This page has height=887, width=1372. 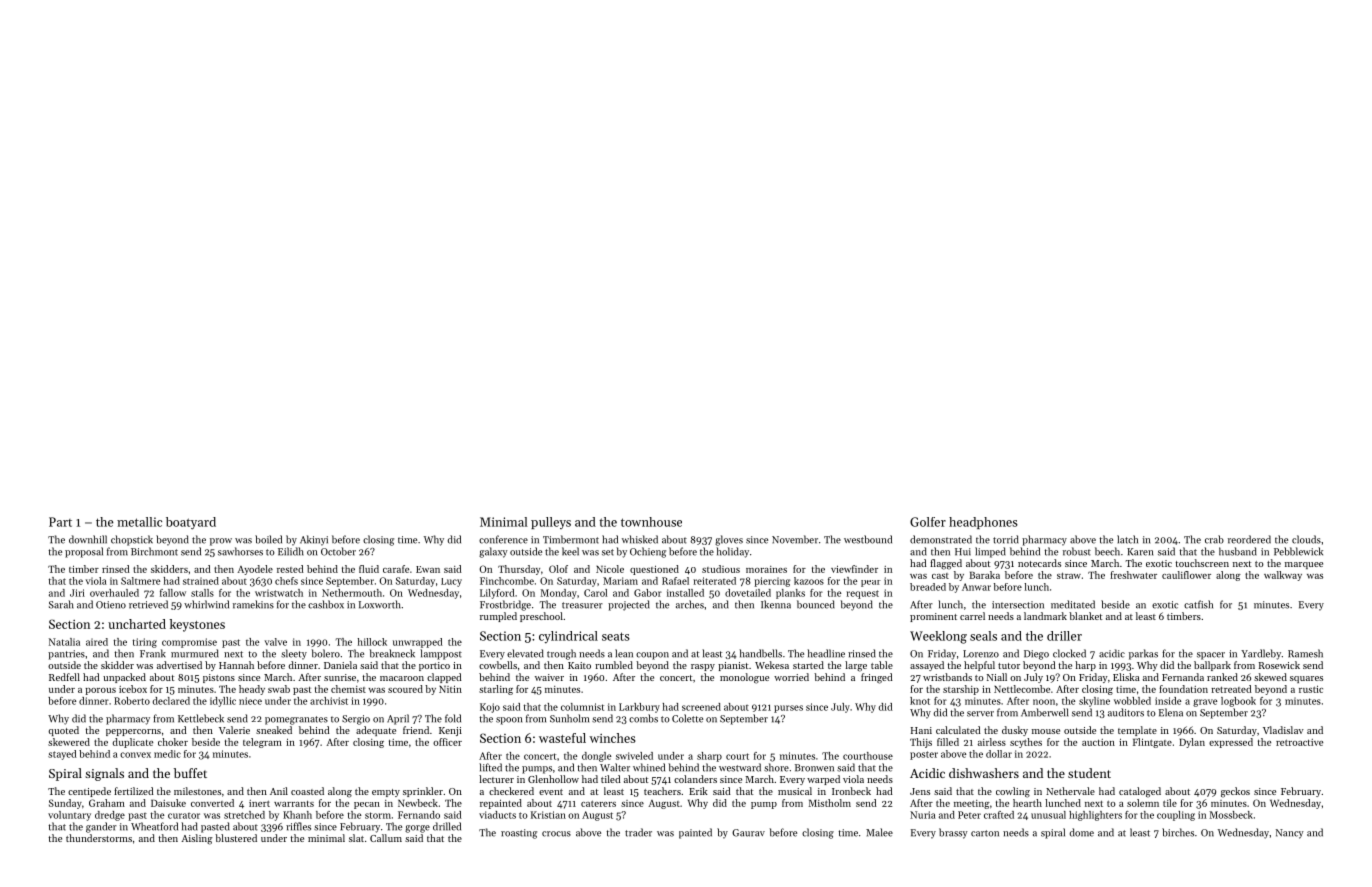 What do you see at coordinates (1198, 604) in the page?
I see `catfish` at bounding box center [1198, 604].
